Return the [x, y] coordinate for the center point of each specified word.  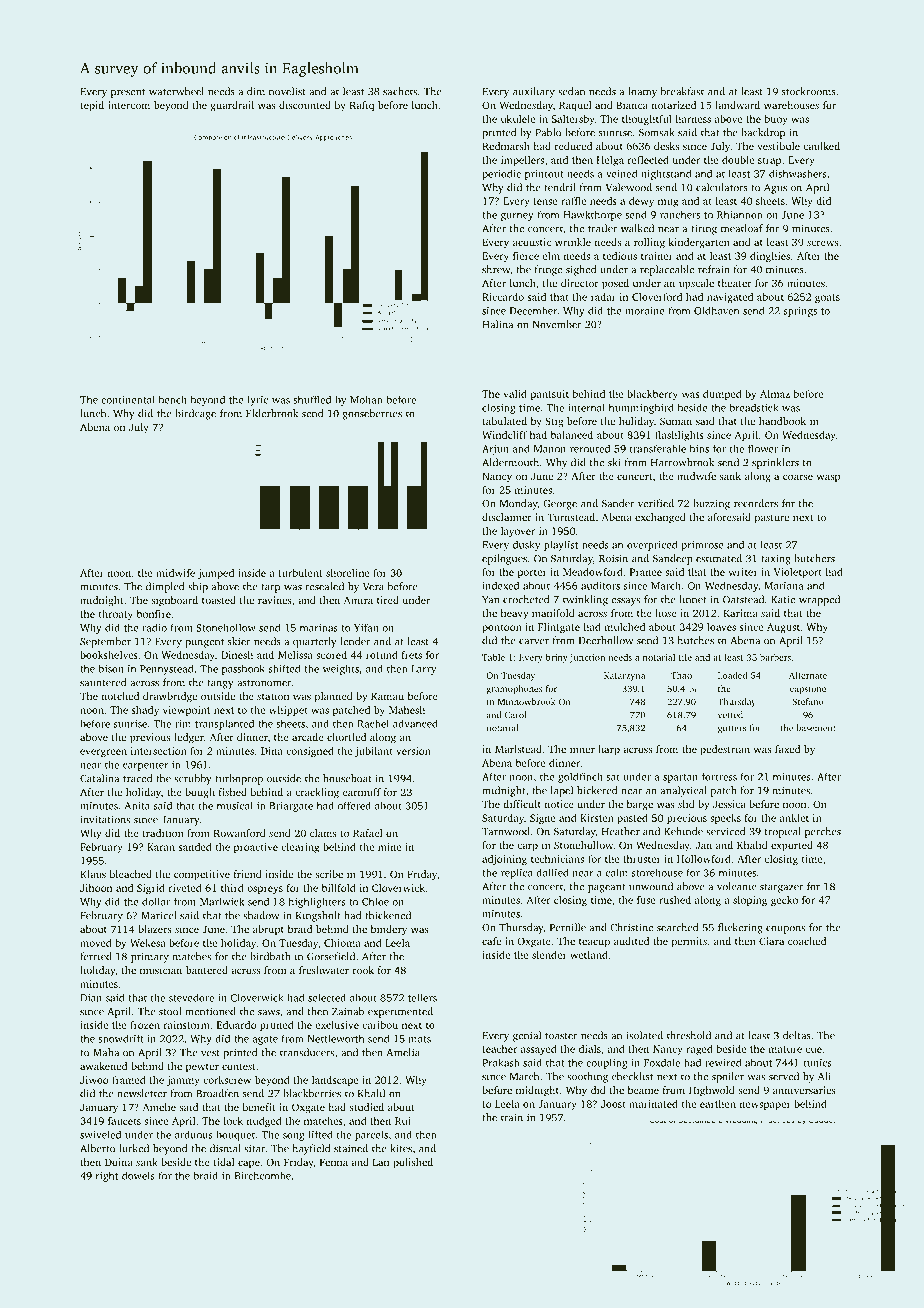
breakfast [682, 91]
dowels [138, 1175]
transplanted [224, 724]
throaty [116, 615]
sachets [400, 91]
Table [493, 657]
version [413, 751]
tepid [92, 106]
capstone [808, 690]
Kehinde [683, 831]
